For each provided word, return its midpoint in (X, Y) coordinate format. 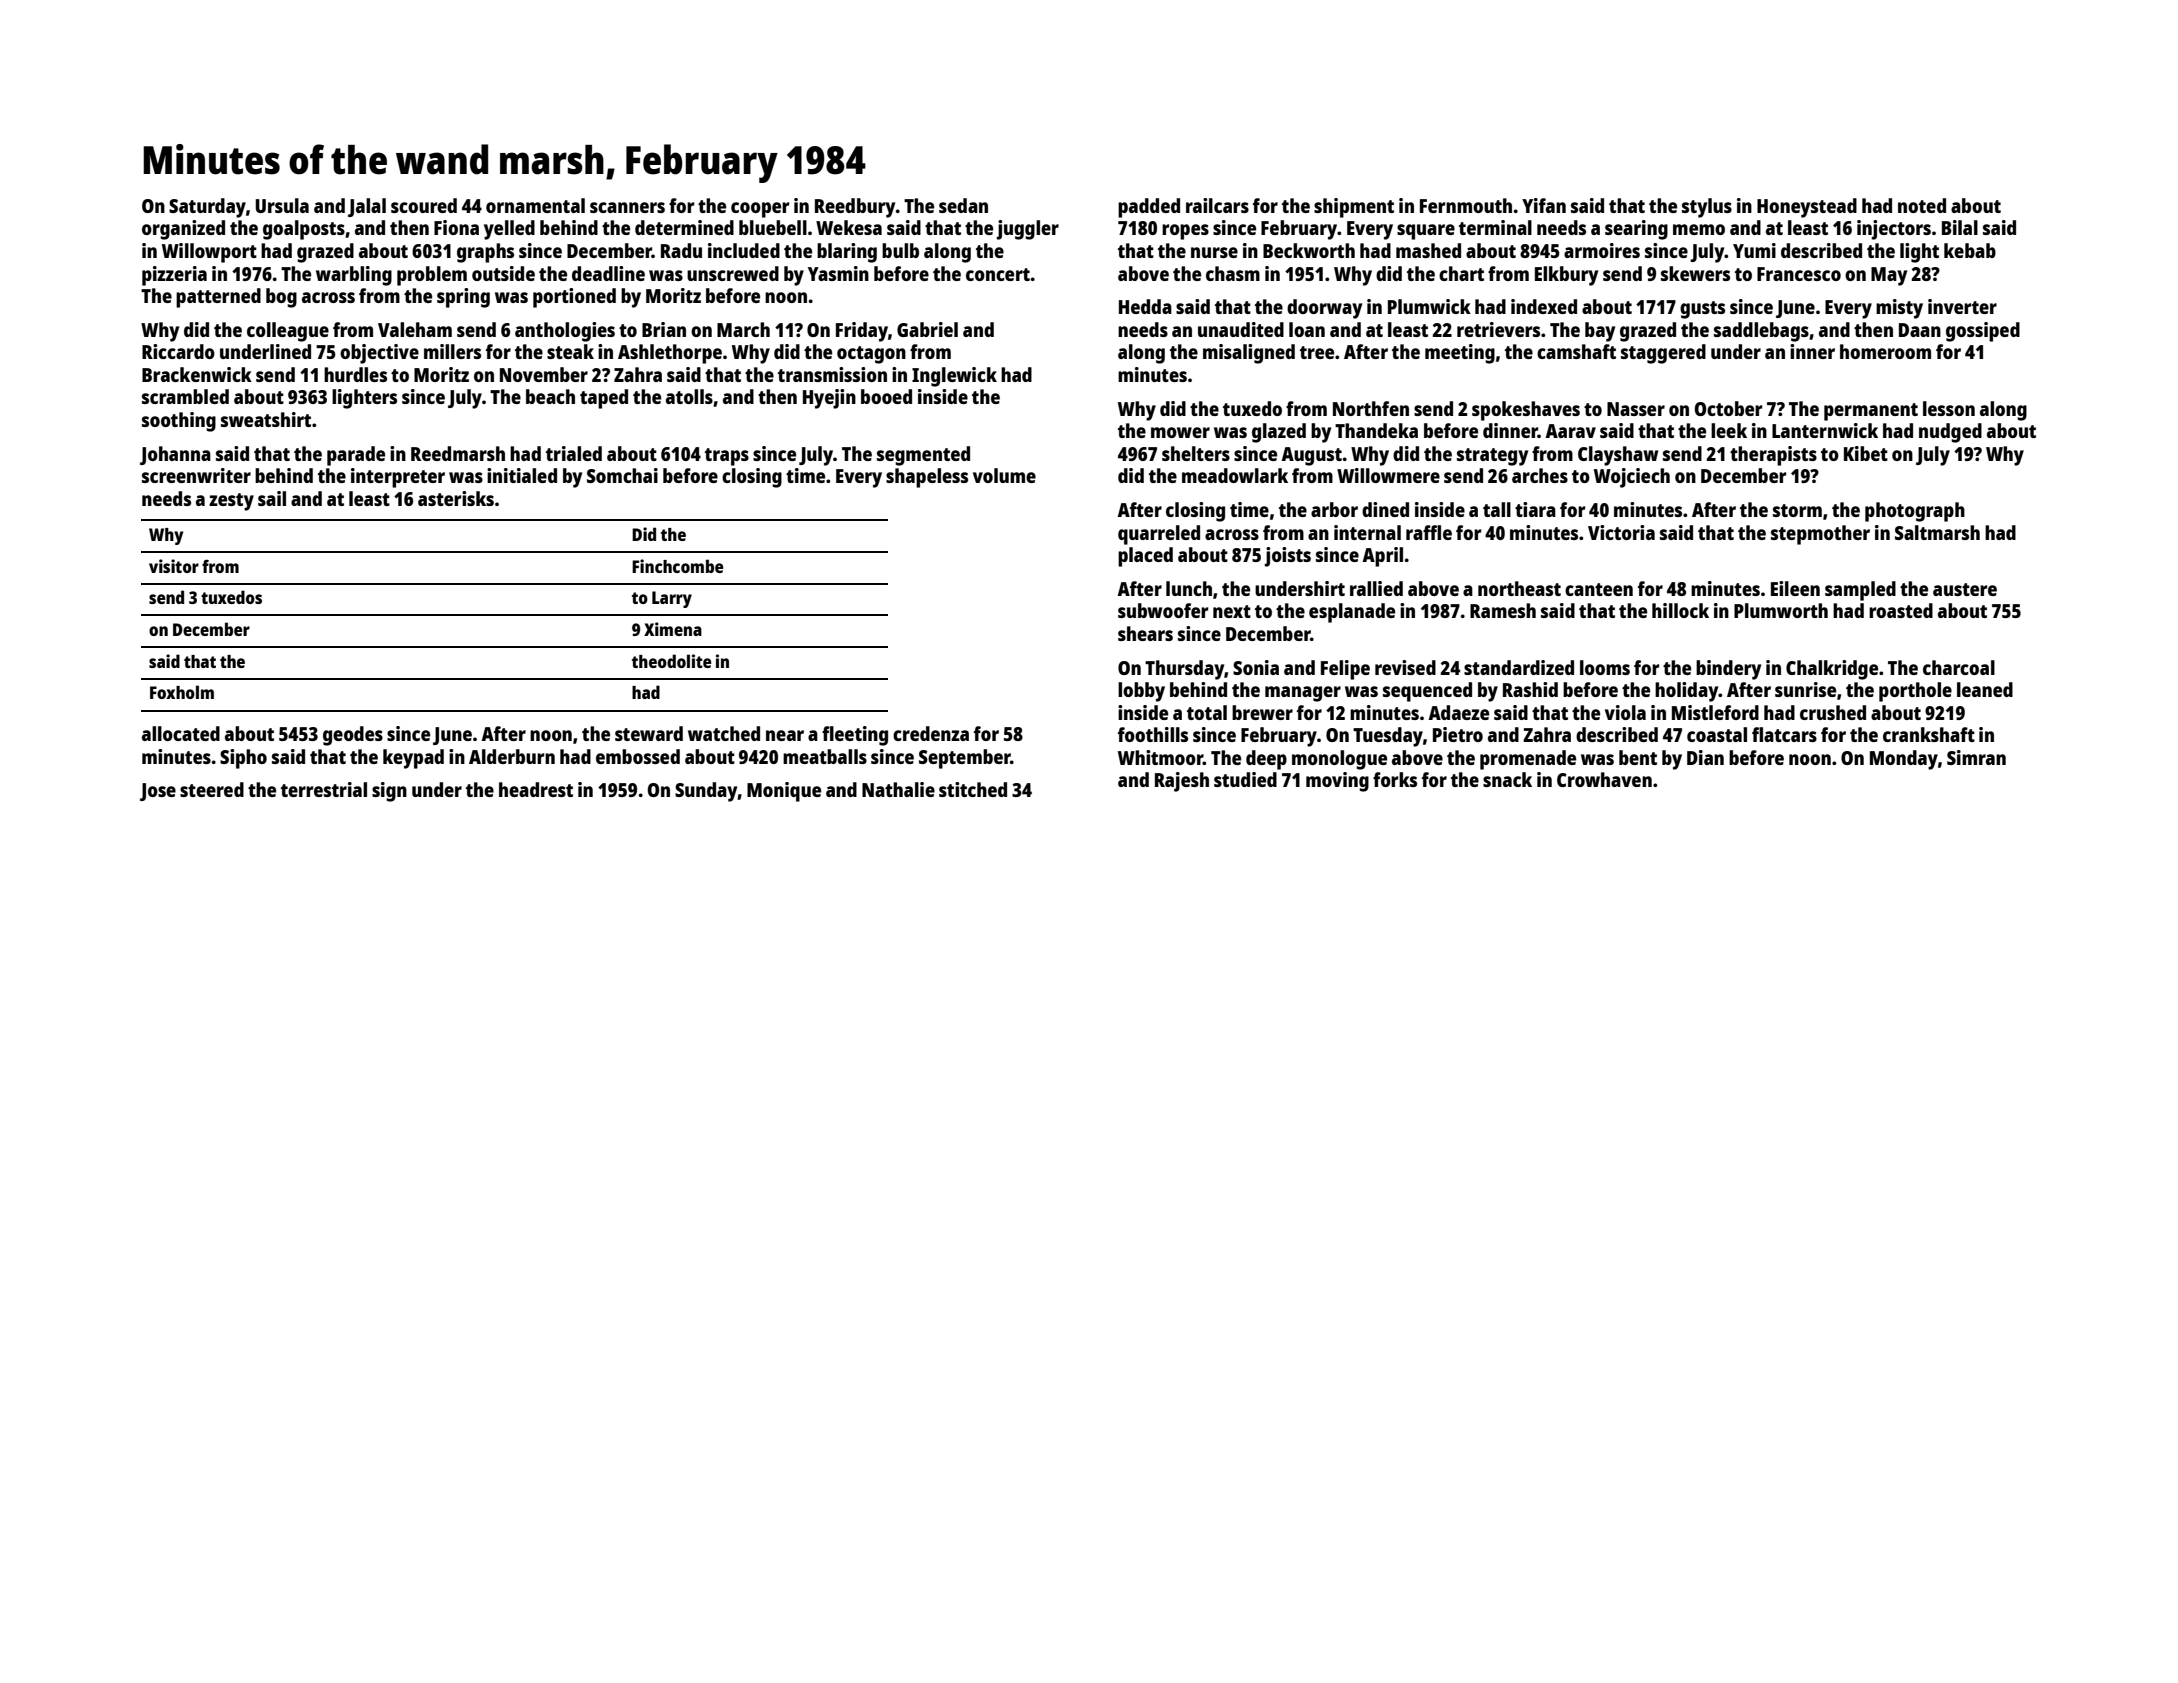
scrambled (185, 396)
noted (1922, 205)
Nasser (1636, 409)
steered (212, 789)
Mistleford (1715, 712)
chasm (1233, 273)
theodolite (671, 661)
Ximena (673, 629)
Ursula (282, 205)
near (785, 735)
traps (727, 457)
